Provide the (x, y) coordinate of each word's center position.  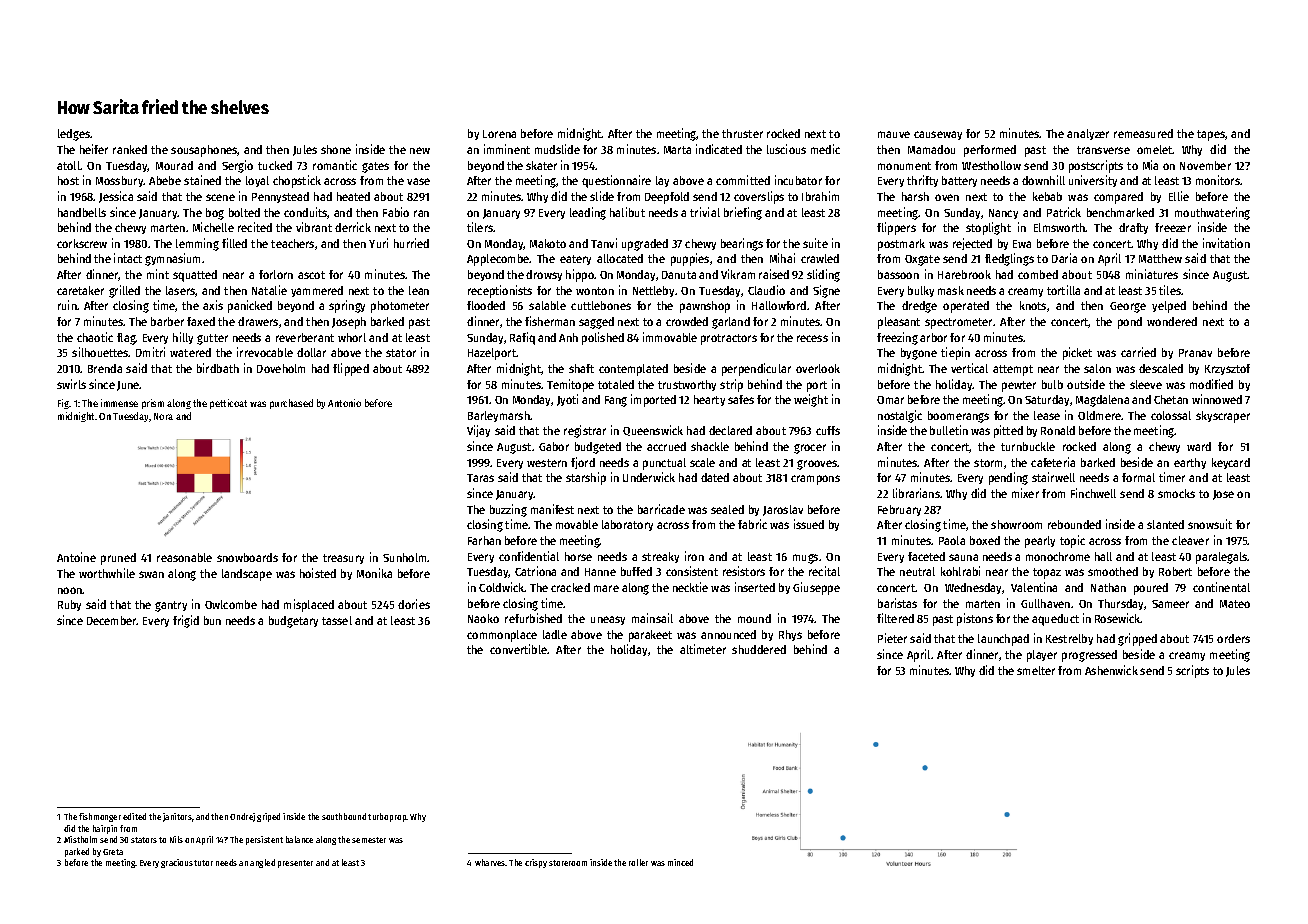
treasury (343, 559)
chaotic (95, 337)
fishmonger (100, 817)
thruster (742, 133)
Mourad (174, 165)
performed (990, 151)
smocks (1176, 493)
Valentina (1034, 587)
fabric (752, 524)
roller (638, 862)
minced (680, 862)
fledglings (1009, 259)
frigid (186, 621)
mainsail (652, 618)
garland (731, 323)
